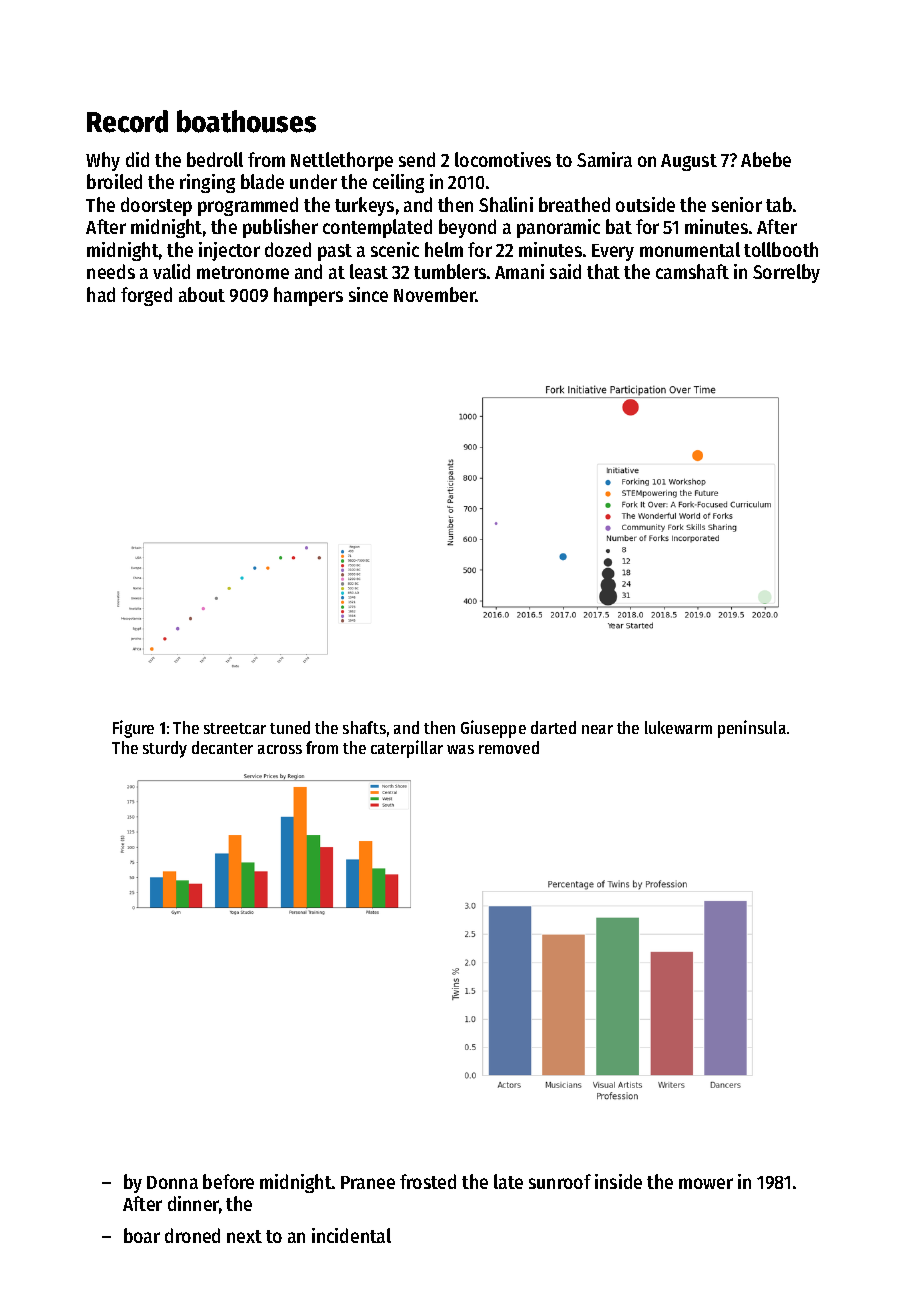  I want to click on mower, so click(706, 1183).
